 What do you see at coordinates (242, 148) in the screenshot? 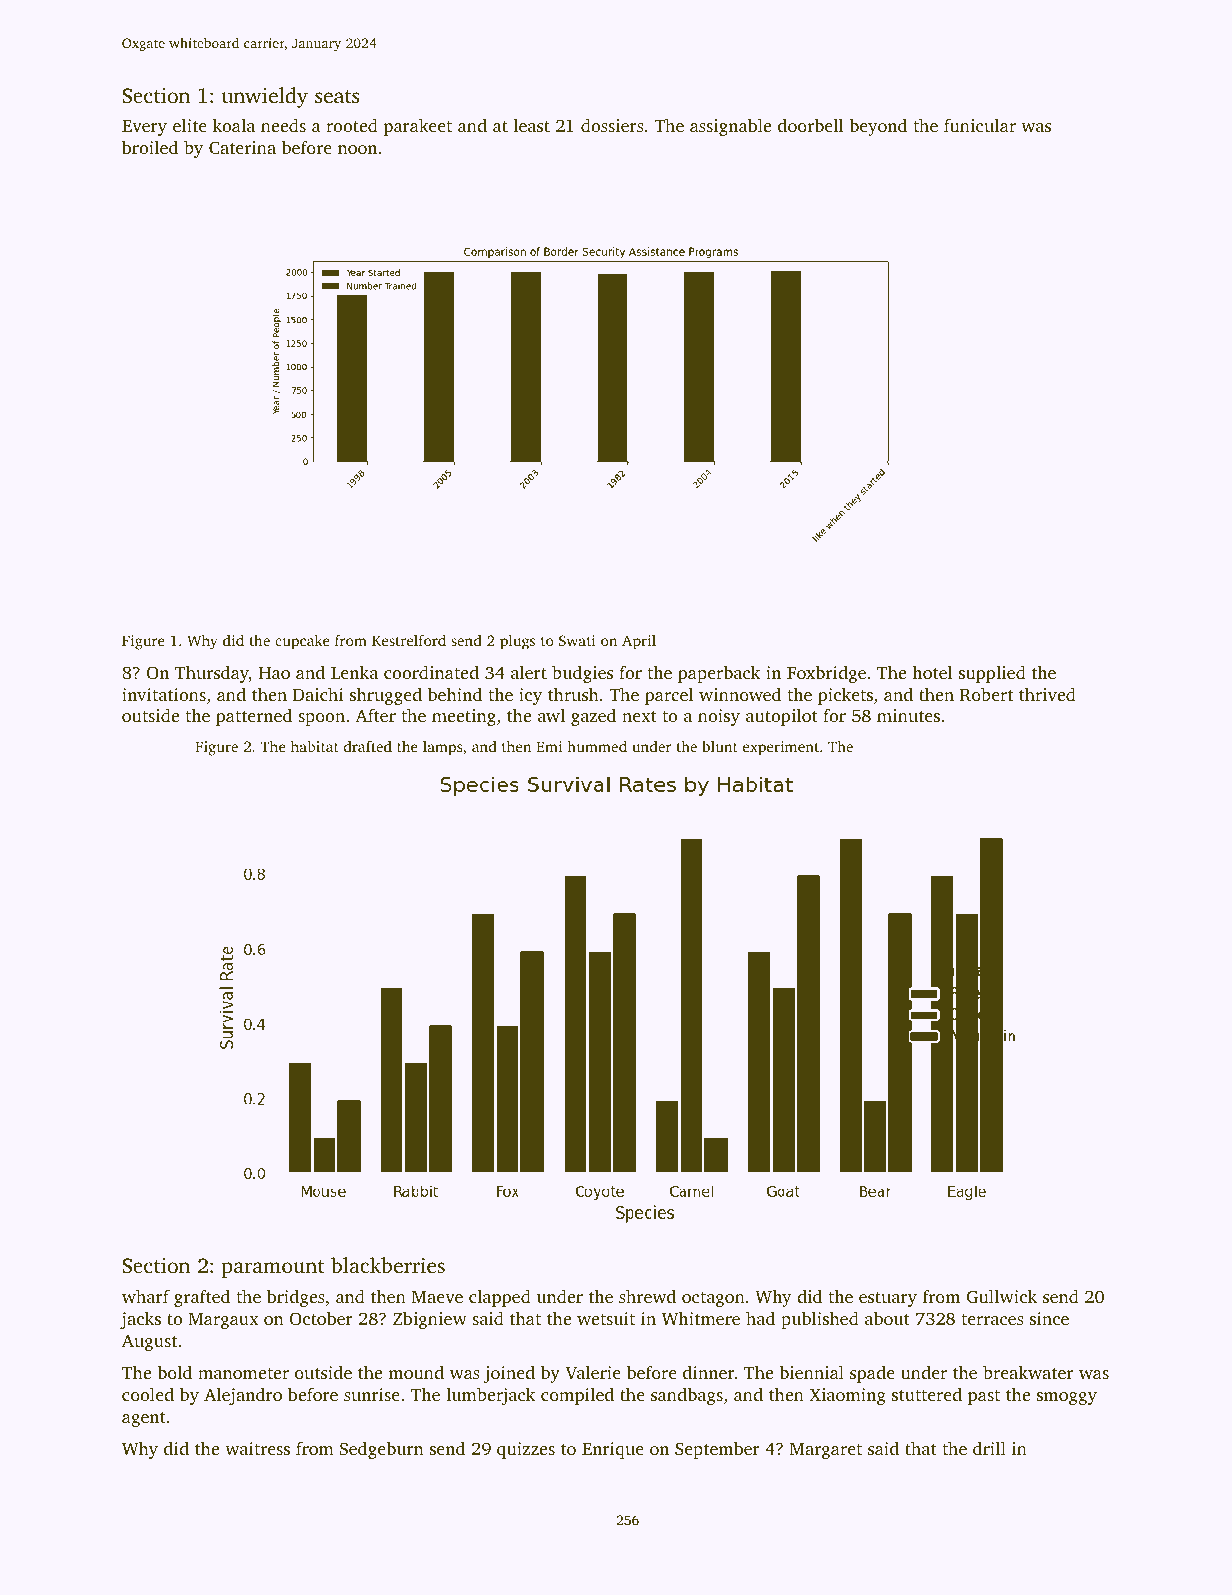
I see `Caterina` at bounding box center [242, 148].
